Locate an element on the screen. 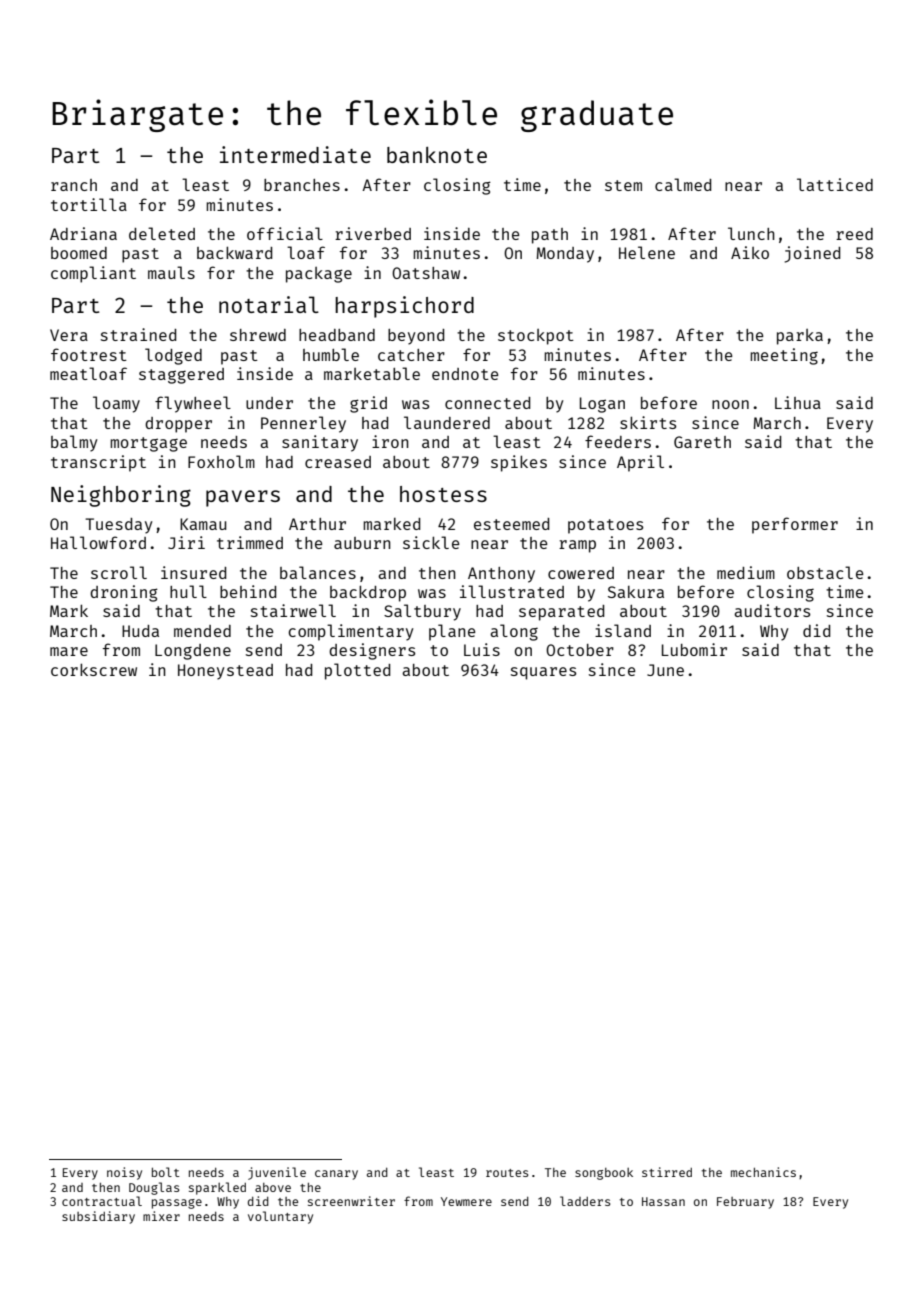 The height and width of the screenshot is (1308, 924). latticed is located at coordinates (835, 184).
